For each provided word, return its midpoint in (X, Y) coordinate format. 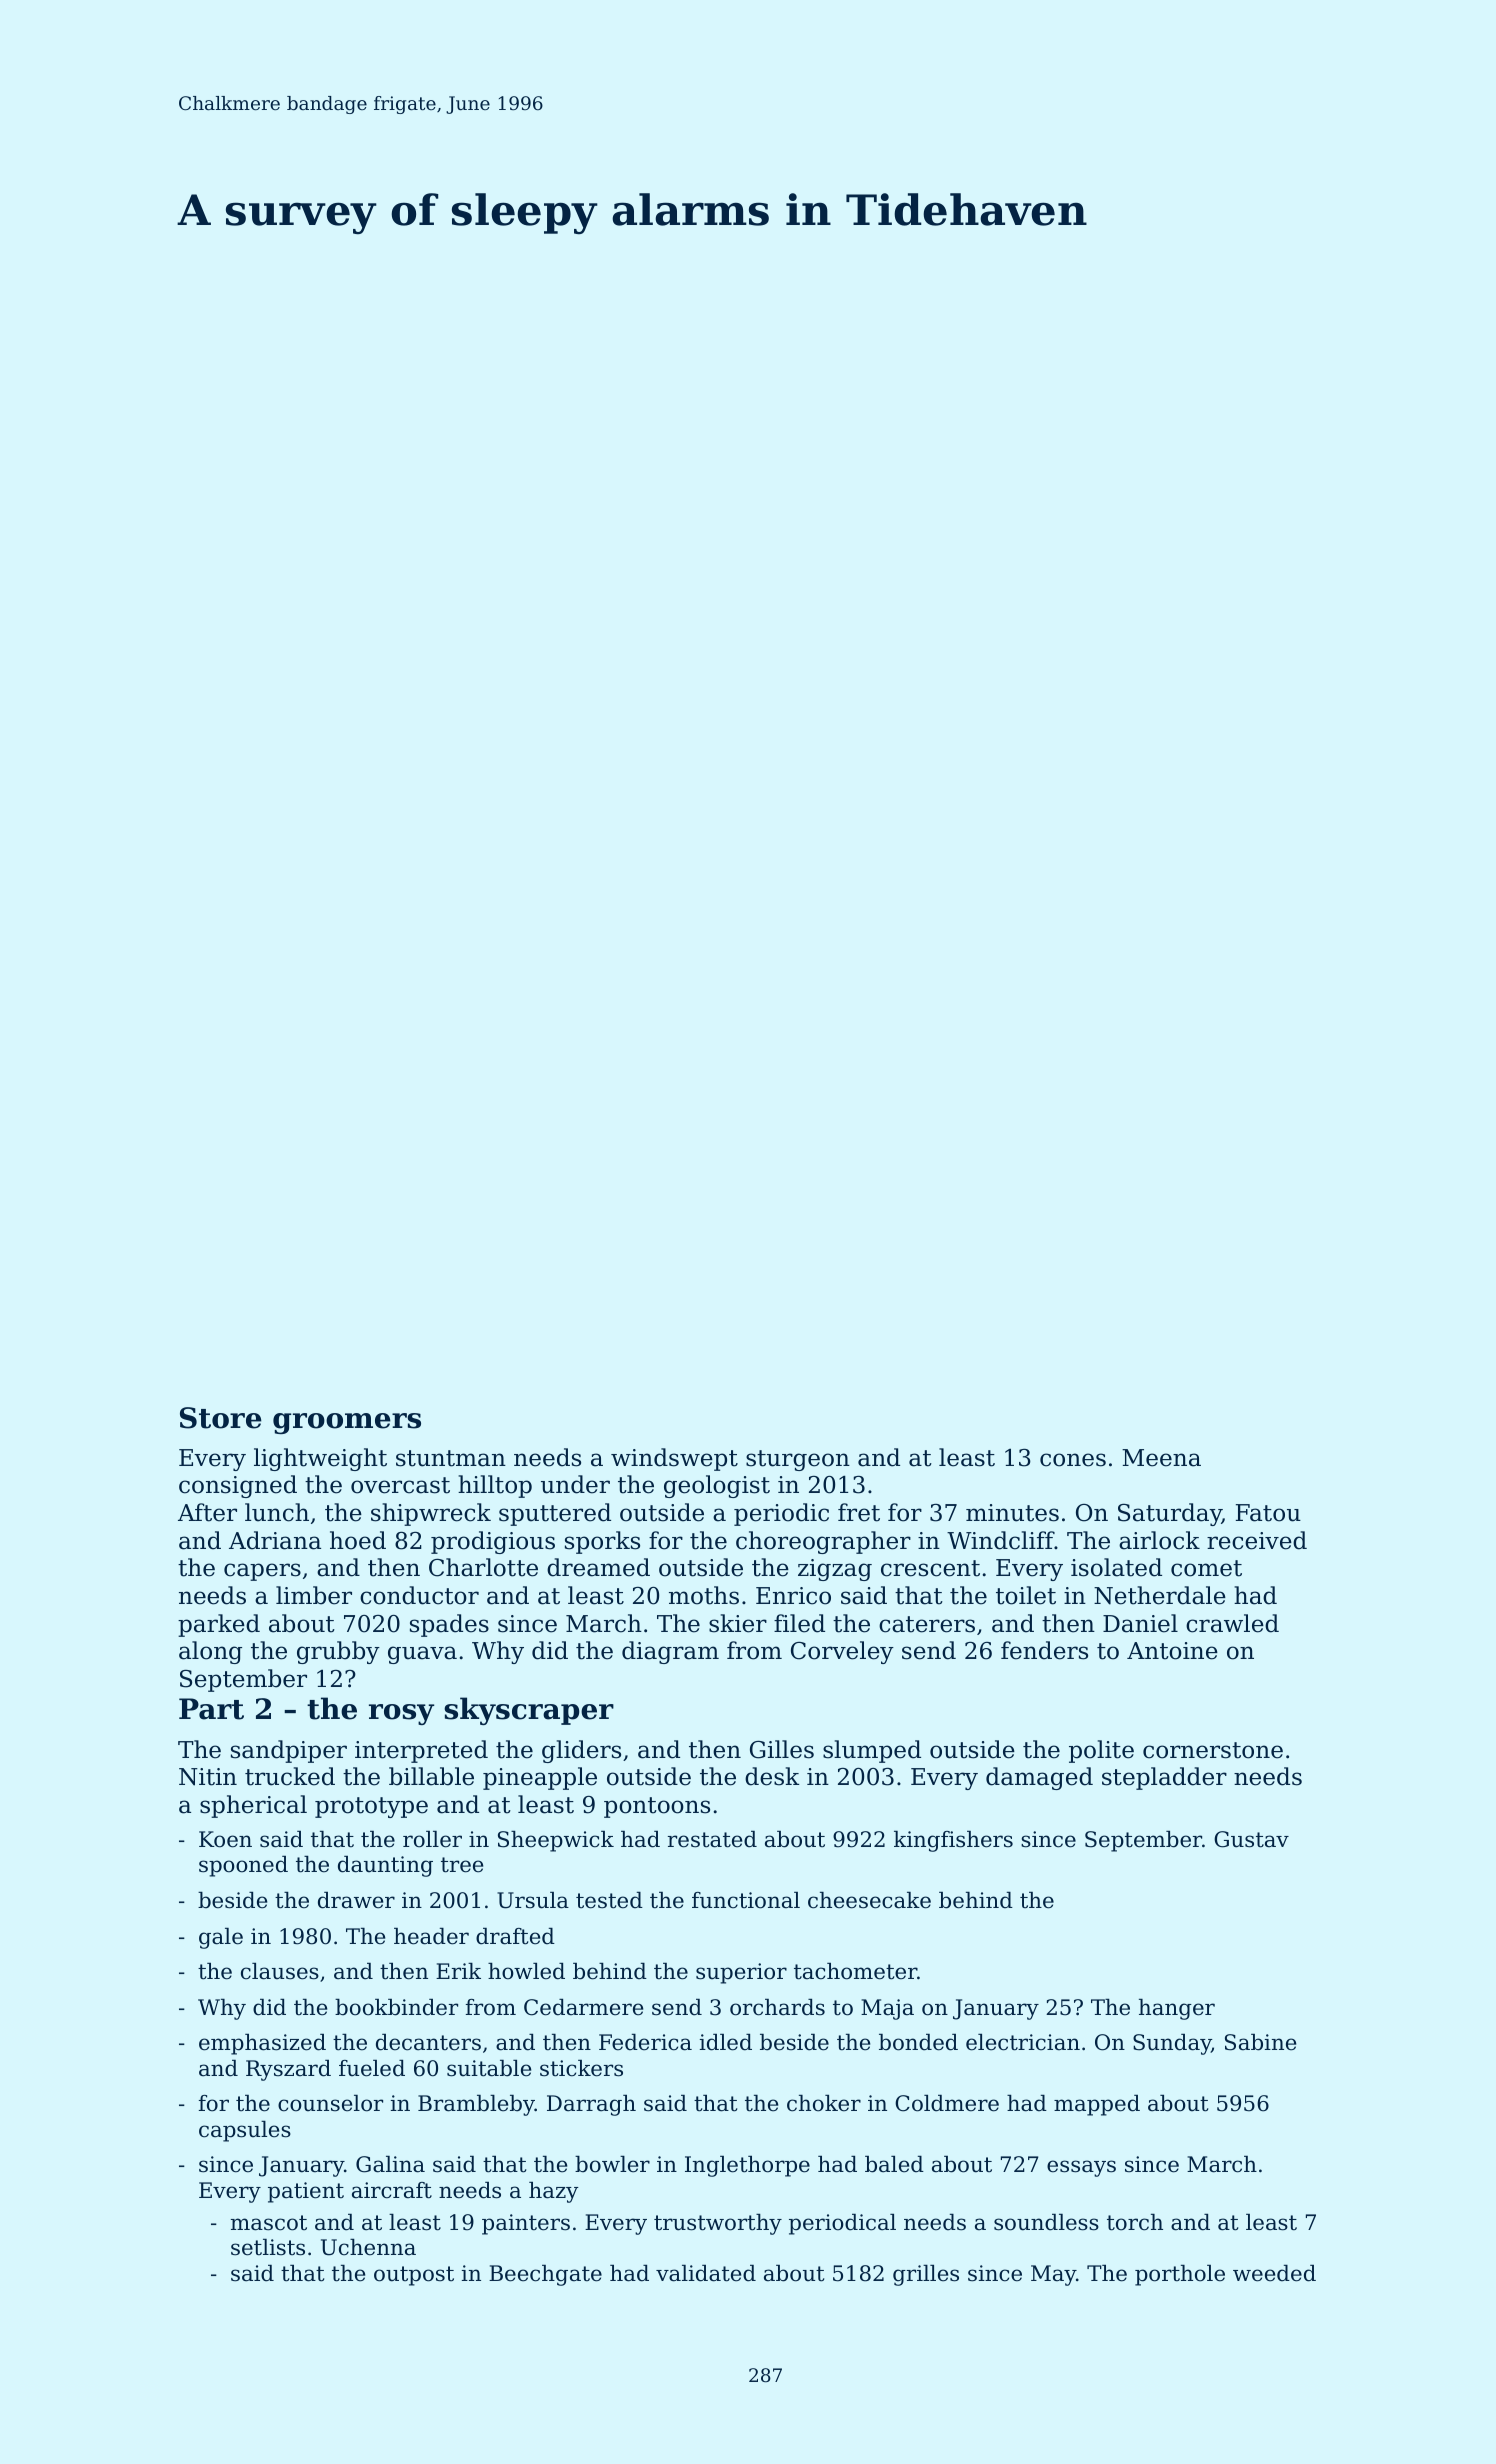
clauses (280, 1971)
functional (746, 1900)
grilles (926, 2275)
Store (221, 1418)
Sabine (1260, 2042)
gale (221, 1938)
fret (859, 1512)
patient (306, 2192)
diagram (670, 1652)
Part (211, 1709)
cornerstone (1213, 1750)
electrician (1023, 2042)
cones (1073, 1460)
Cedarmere (583, 2007)
